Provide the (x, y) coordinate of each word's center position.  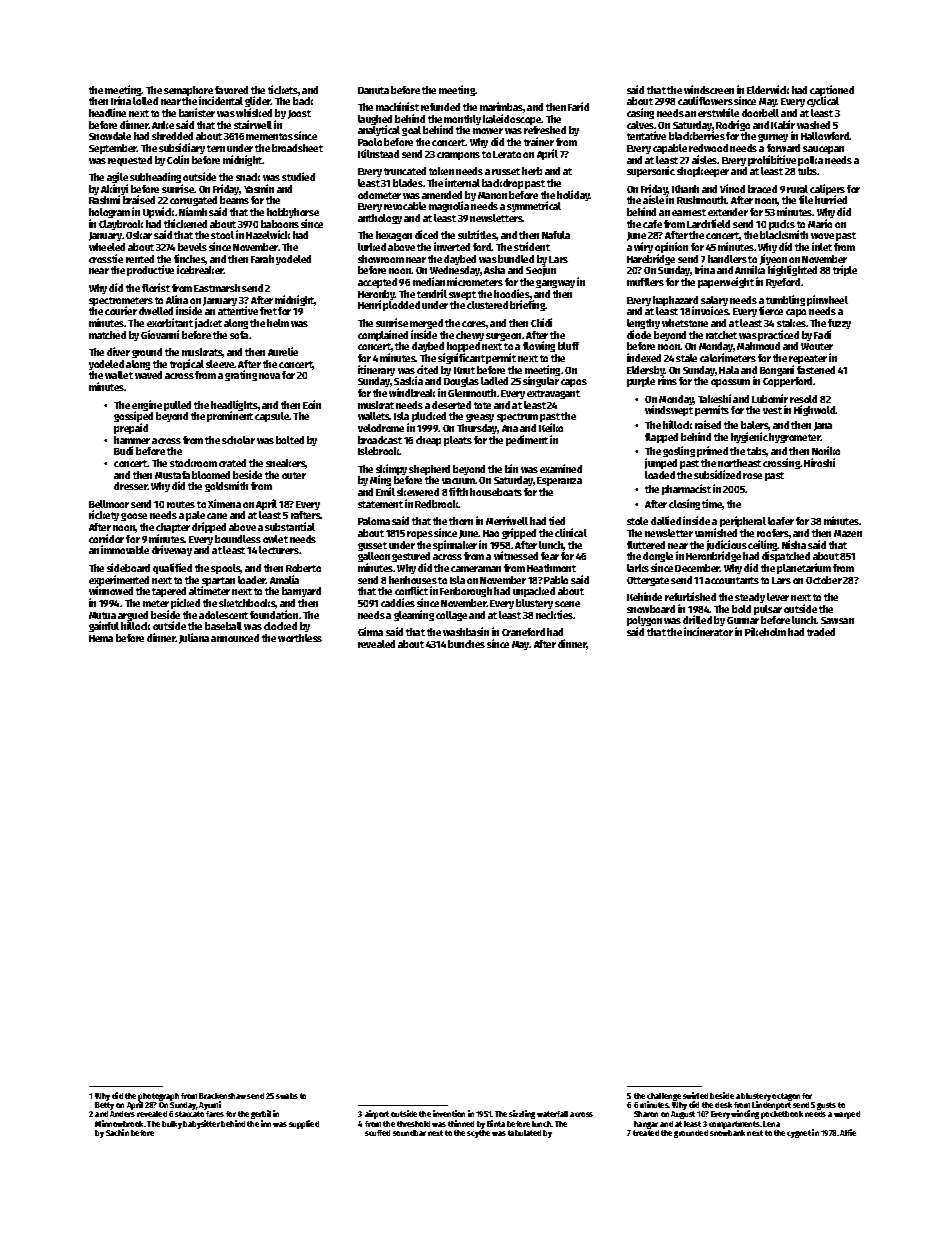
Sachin (117, 1132)
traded (821, 632)
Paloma (374, 521)
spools (226, 569)
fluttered (646, 545)
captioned (832, 91)
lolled (145, 101)
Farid (578, 106)
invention (449, 1113)
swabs (287, 1096)
